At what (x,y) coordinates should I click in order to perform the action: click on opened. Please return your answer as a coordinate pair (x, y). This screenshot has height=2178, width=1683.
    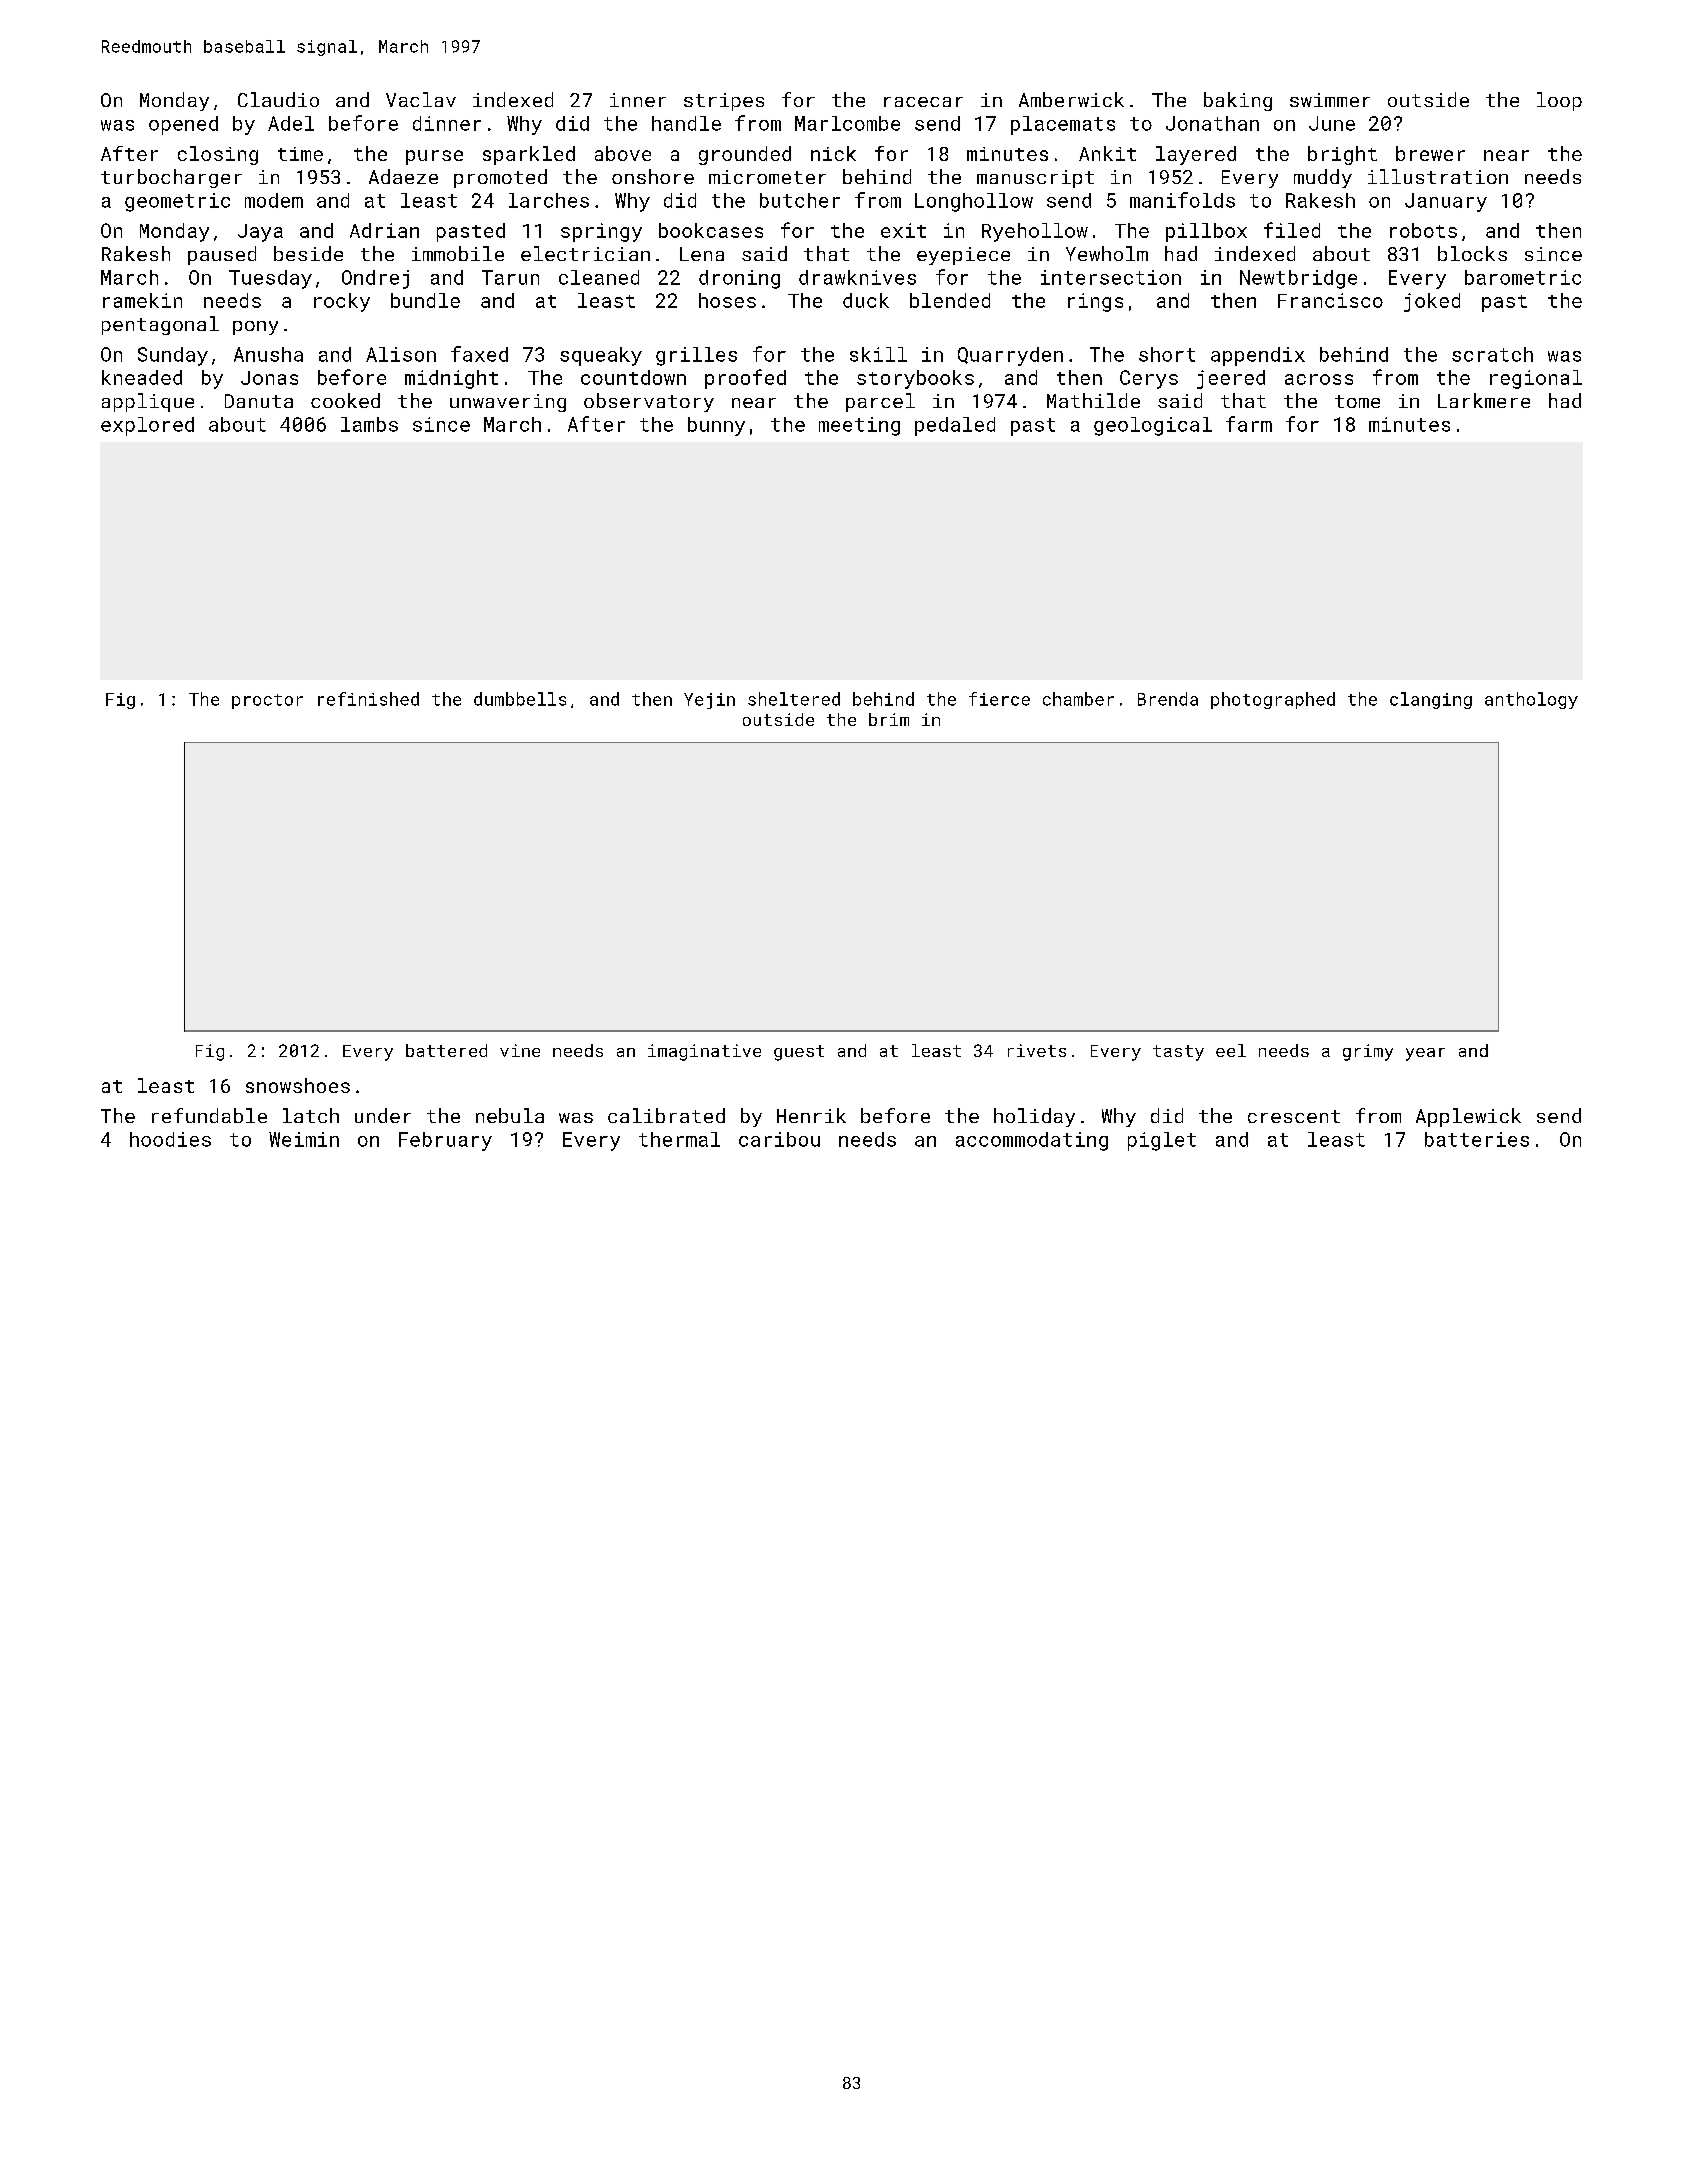
    Looking at the image, I should click on (183, 125).
